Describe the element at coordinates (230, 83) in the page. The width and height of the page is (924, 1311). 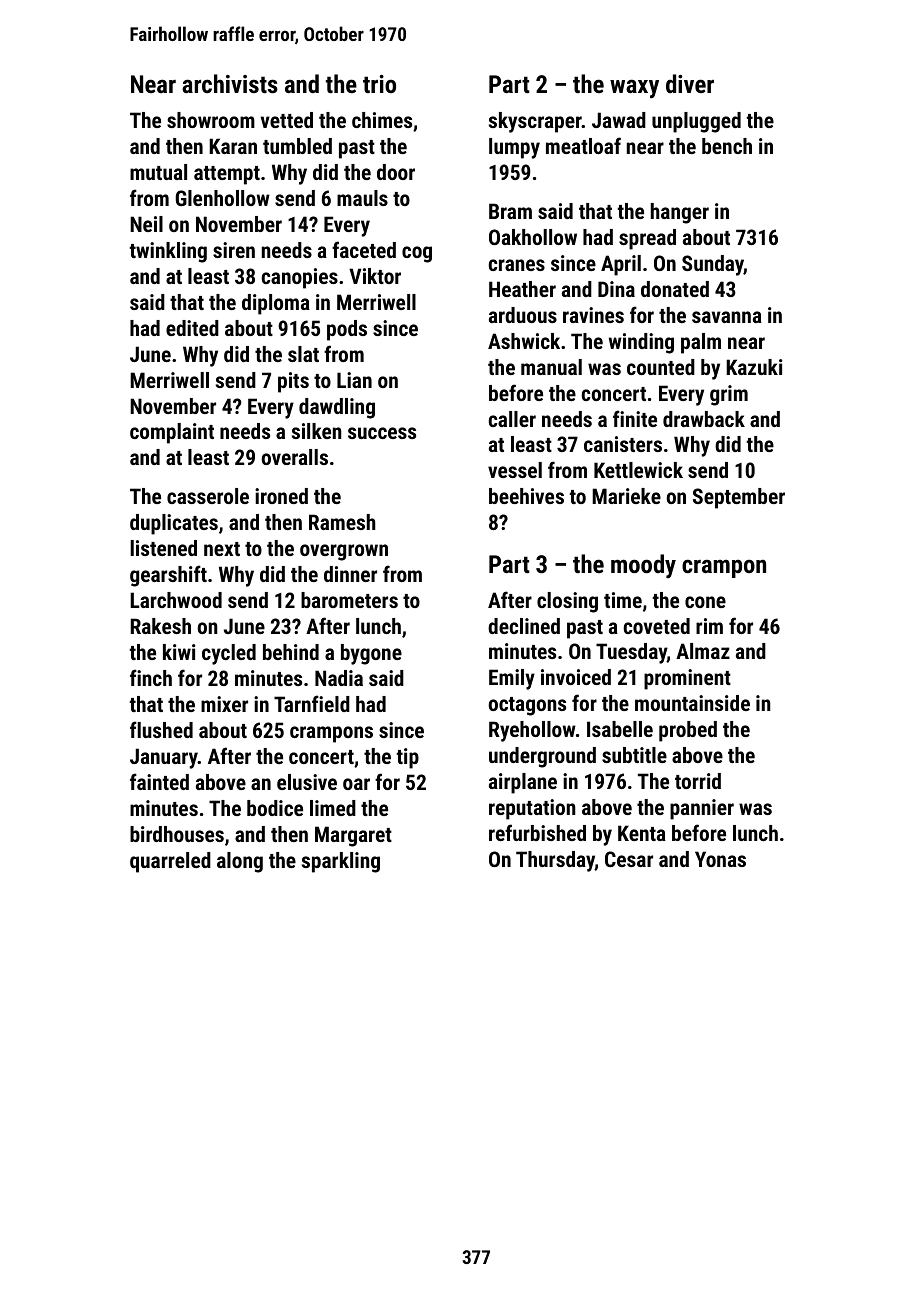
I see `archivists` at that location.
